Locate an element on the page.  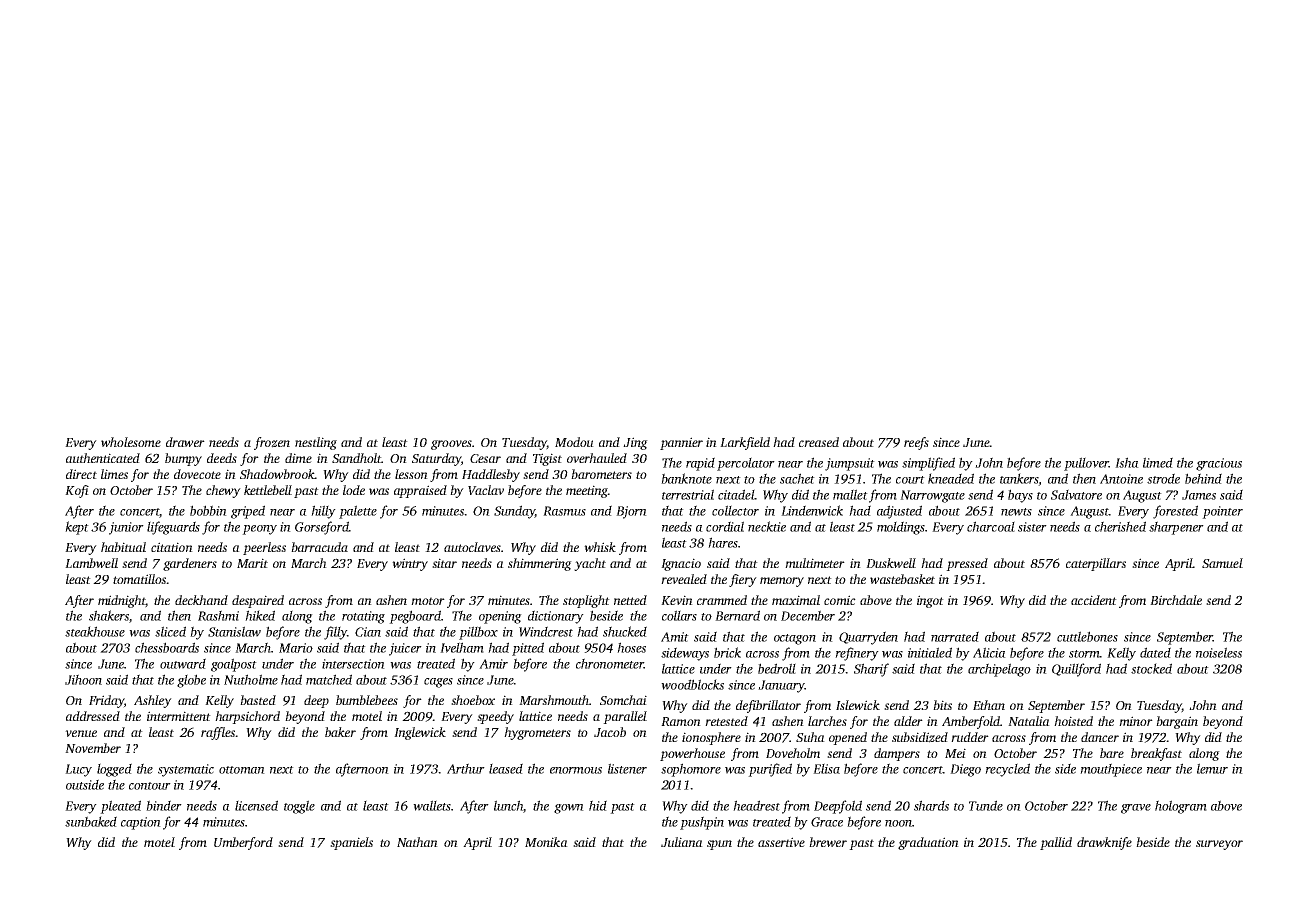
pallid is located at coordinates (1056, 843).
